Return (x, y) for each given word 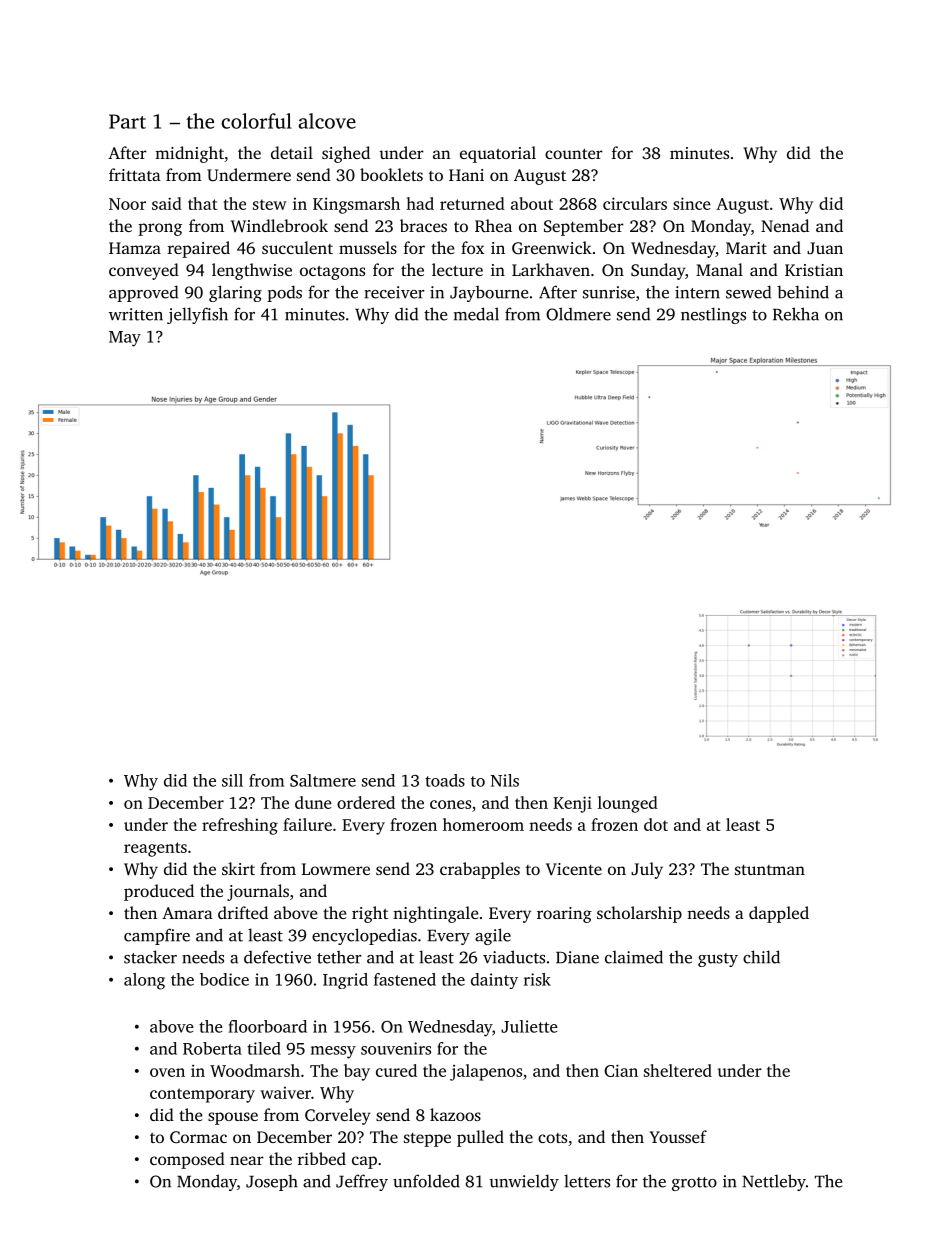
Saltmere (323, 780)
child (761, 957)
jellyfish (197, 315)
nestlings (713, 315)
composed (187, 1160)
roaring (564, 915)
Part (127, 121)
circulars (635, 203)
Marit (746, 248)
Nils (505, 780)
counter (574, 153)
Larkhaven (551, 269)
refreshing (240, 826)
